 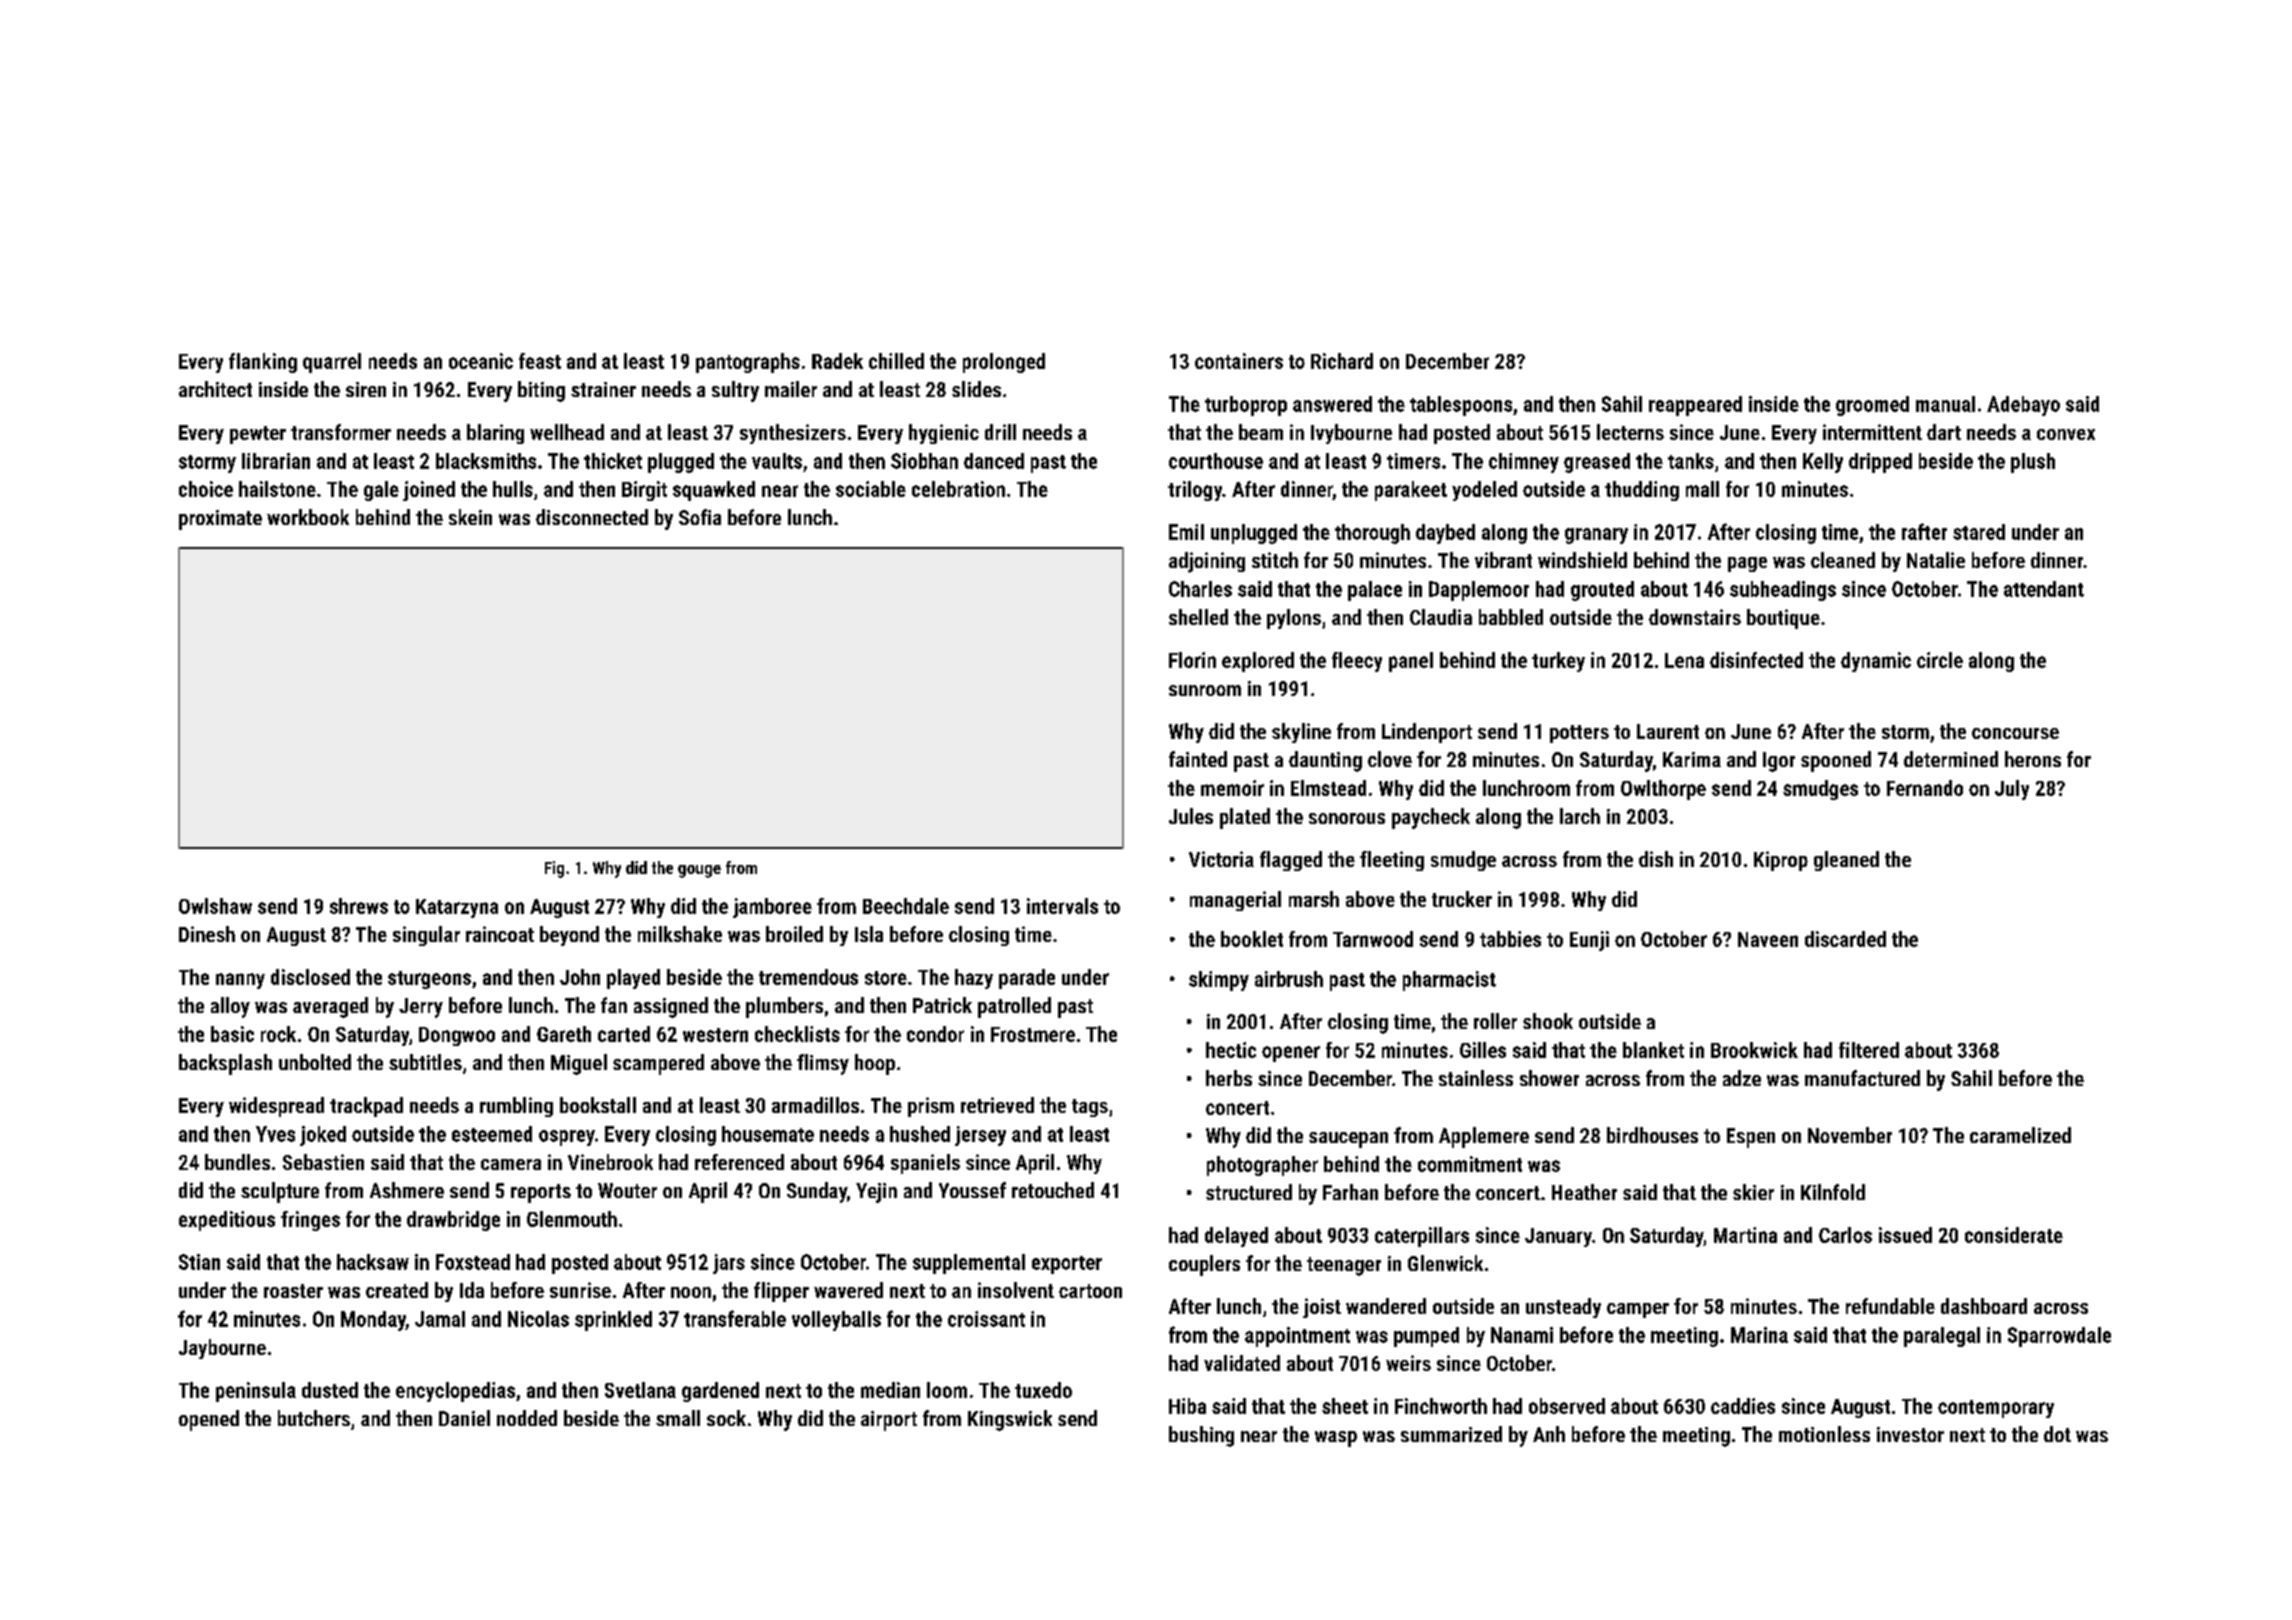 I want to click on fleeting, so click(x=1392, y=861).
